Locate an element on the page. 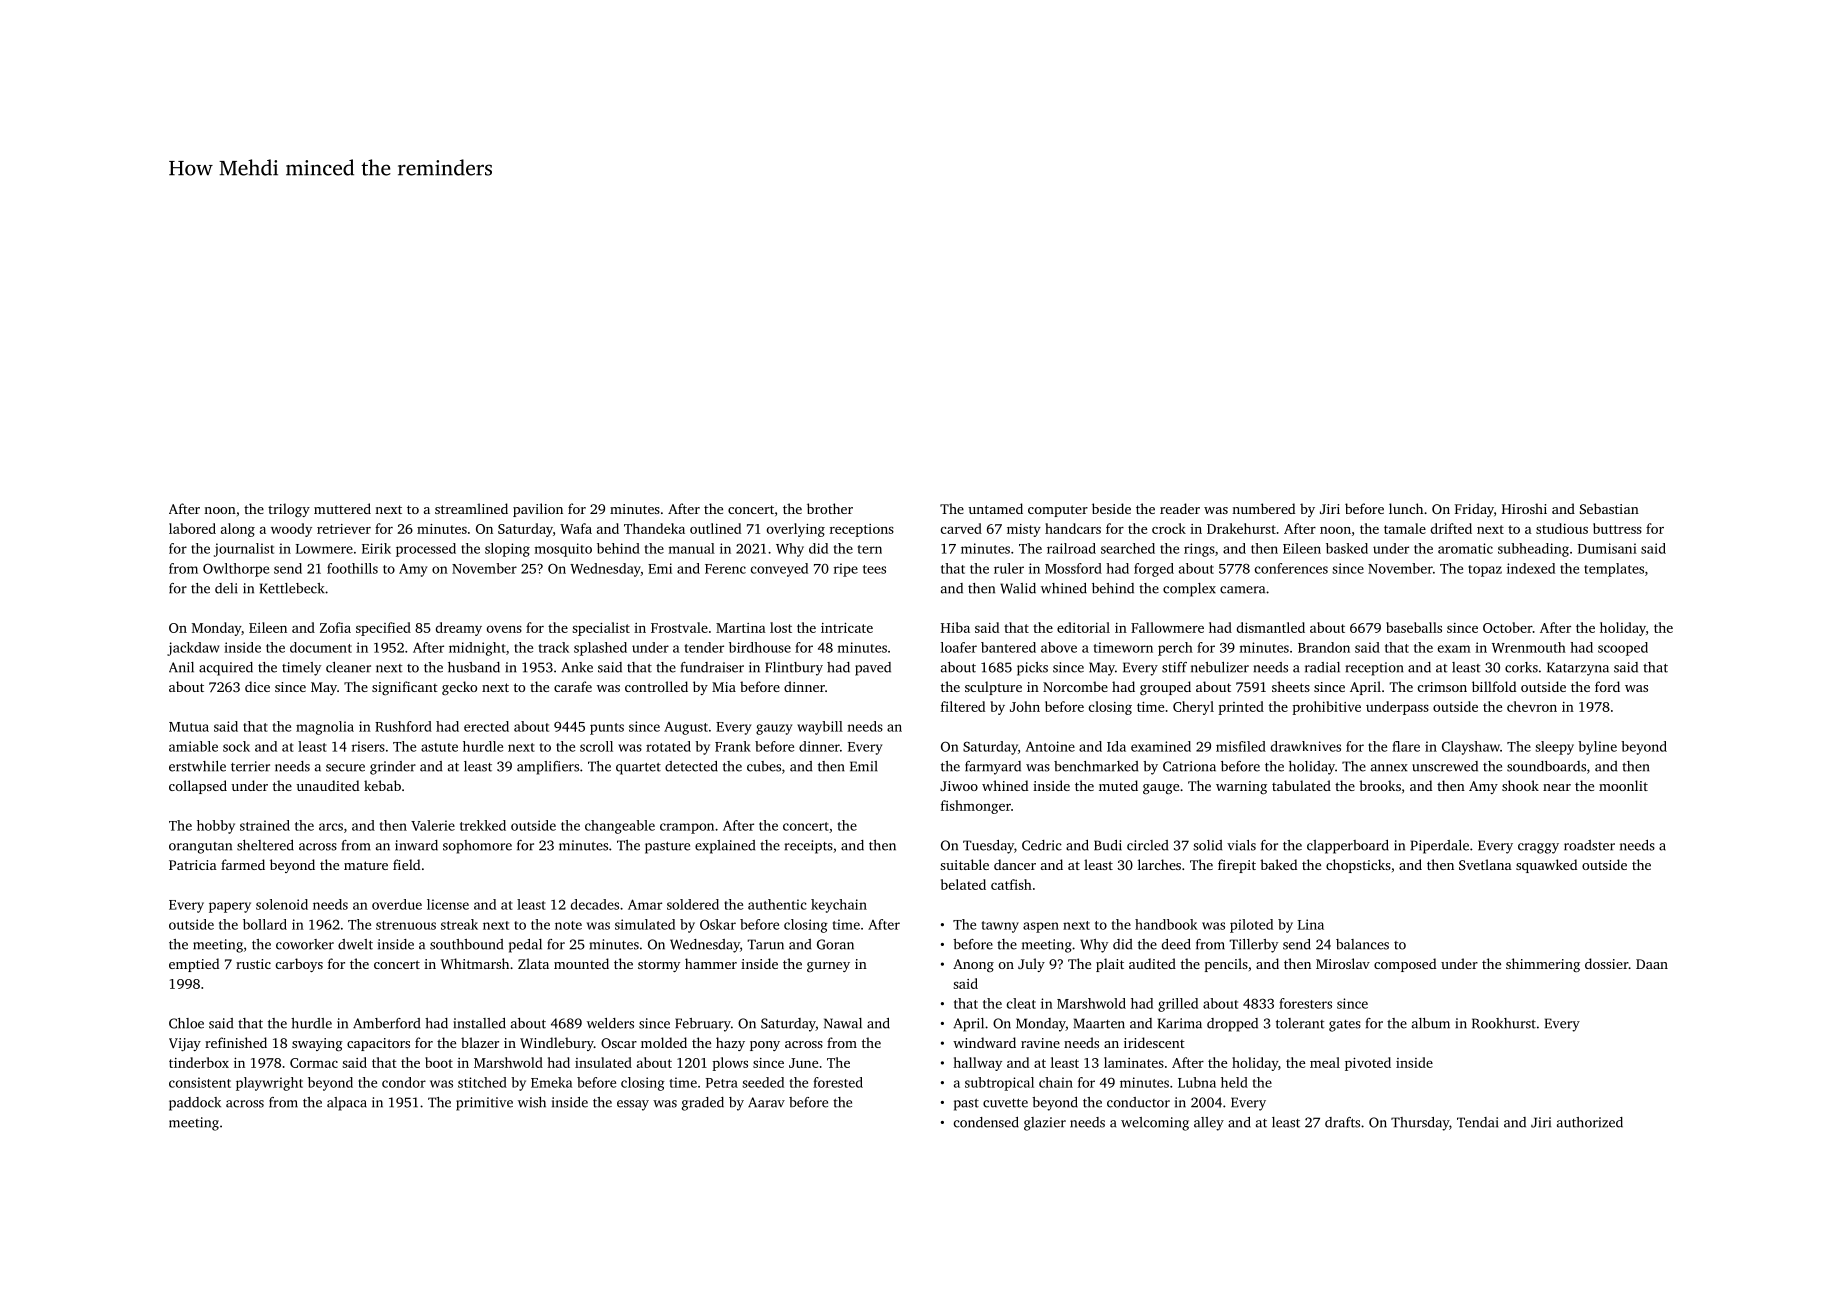  numbered is located at coordinates (1263, 508).
